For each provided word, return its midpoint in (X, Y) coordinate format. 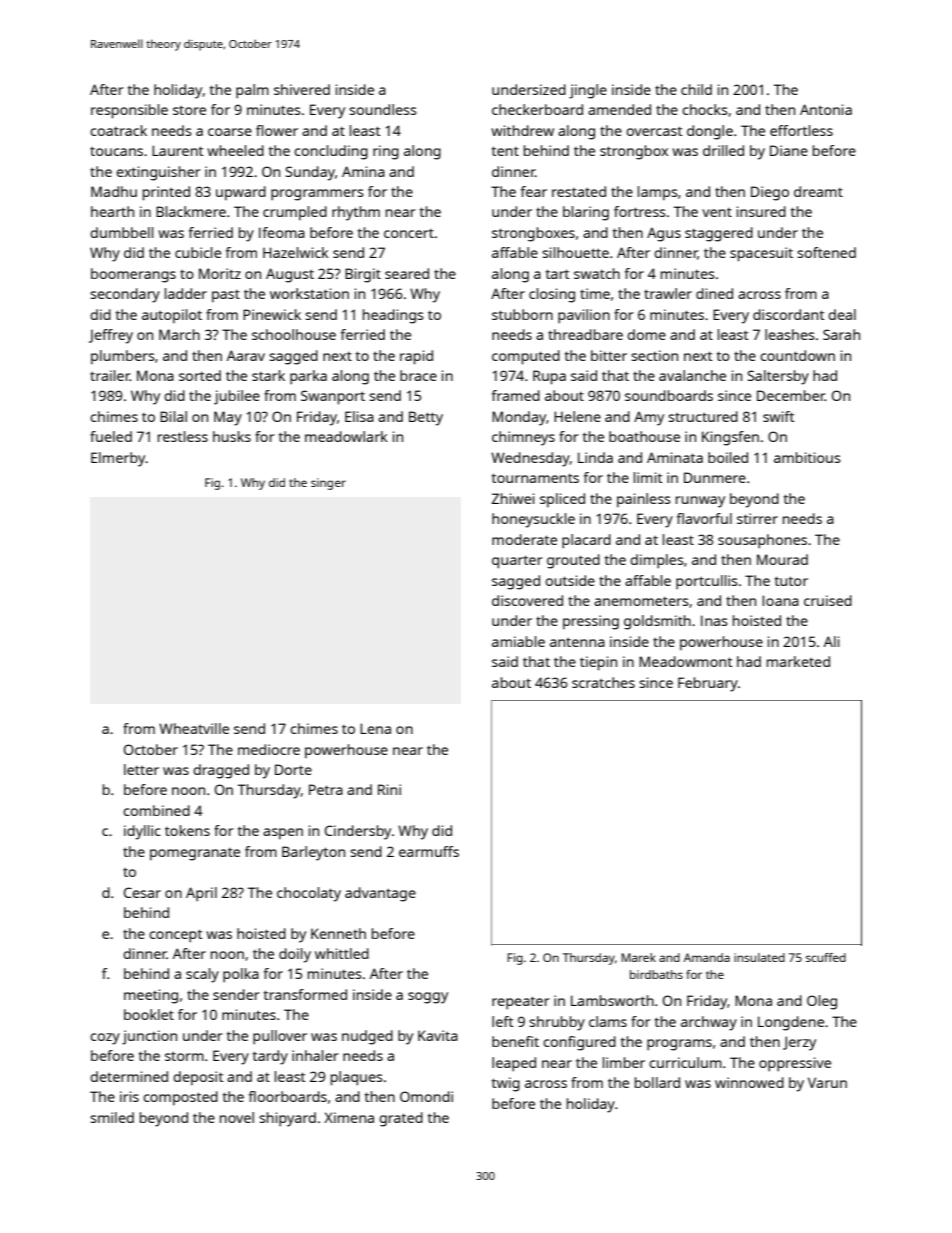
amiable (518, 641)
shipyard (287, 1119)
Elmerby (118, 459)
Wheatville (194, 728)
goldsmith (657, 622)
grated (401, 1119)
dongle (710, 132)
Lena (375, 728)
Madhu (114, 191)
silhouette (575, 252)
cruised (828, 600)
